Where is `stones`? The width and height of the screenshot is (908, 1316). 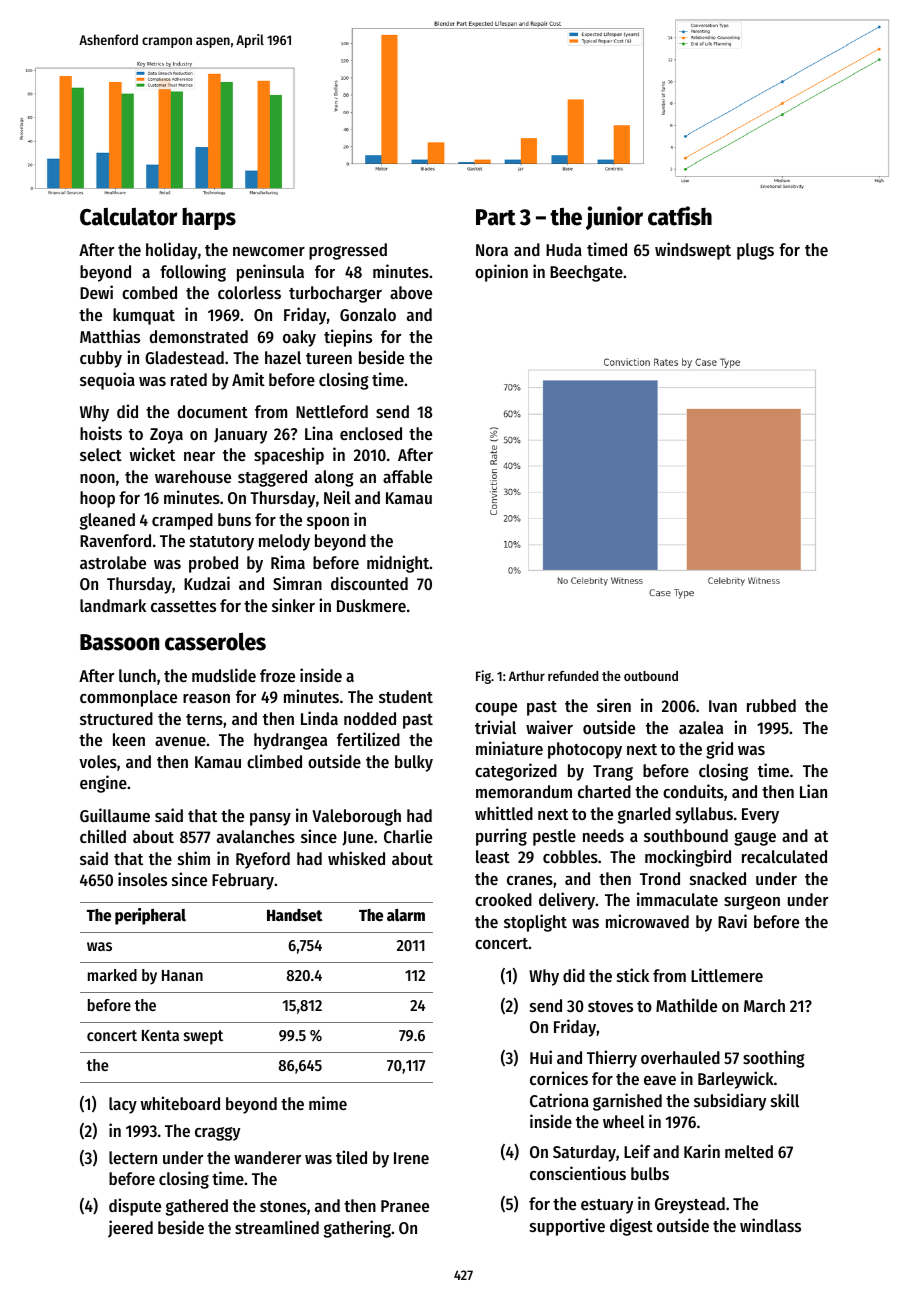
stones is located at coordinates (283, 1206).
